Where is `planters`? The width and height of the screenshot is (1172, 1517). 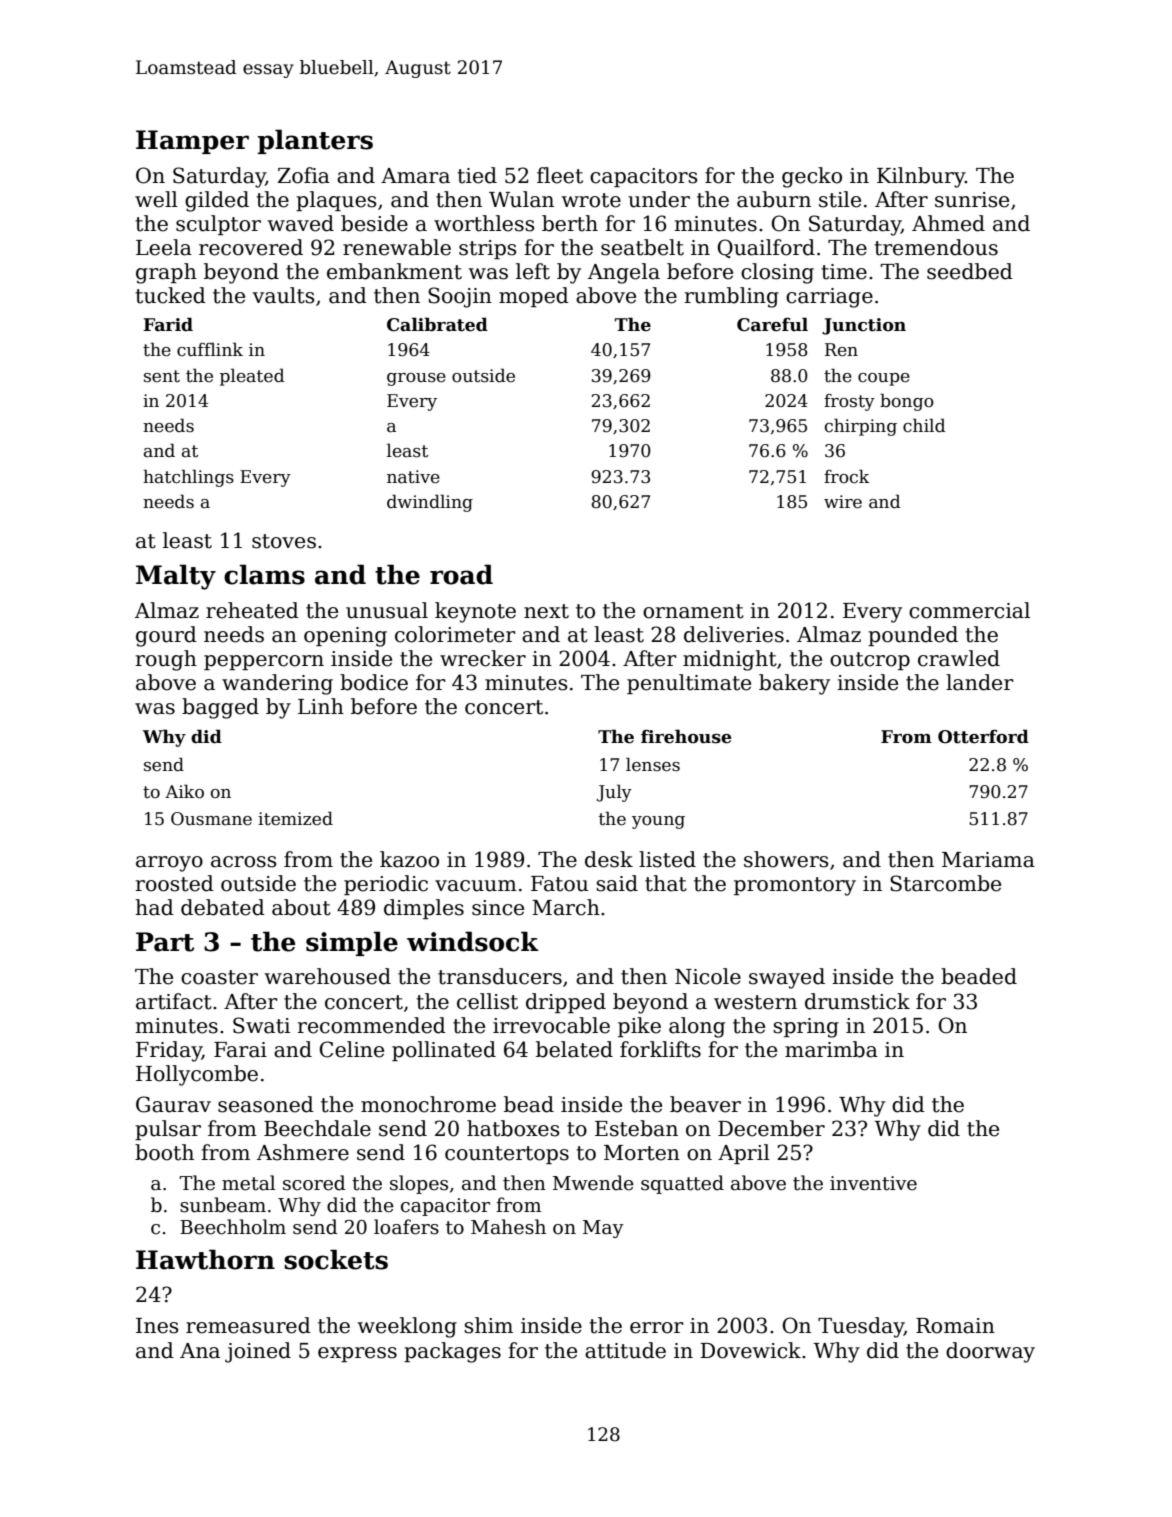 planters is located at coordinates (315, 141).
